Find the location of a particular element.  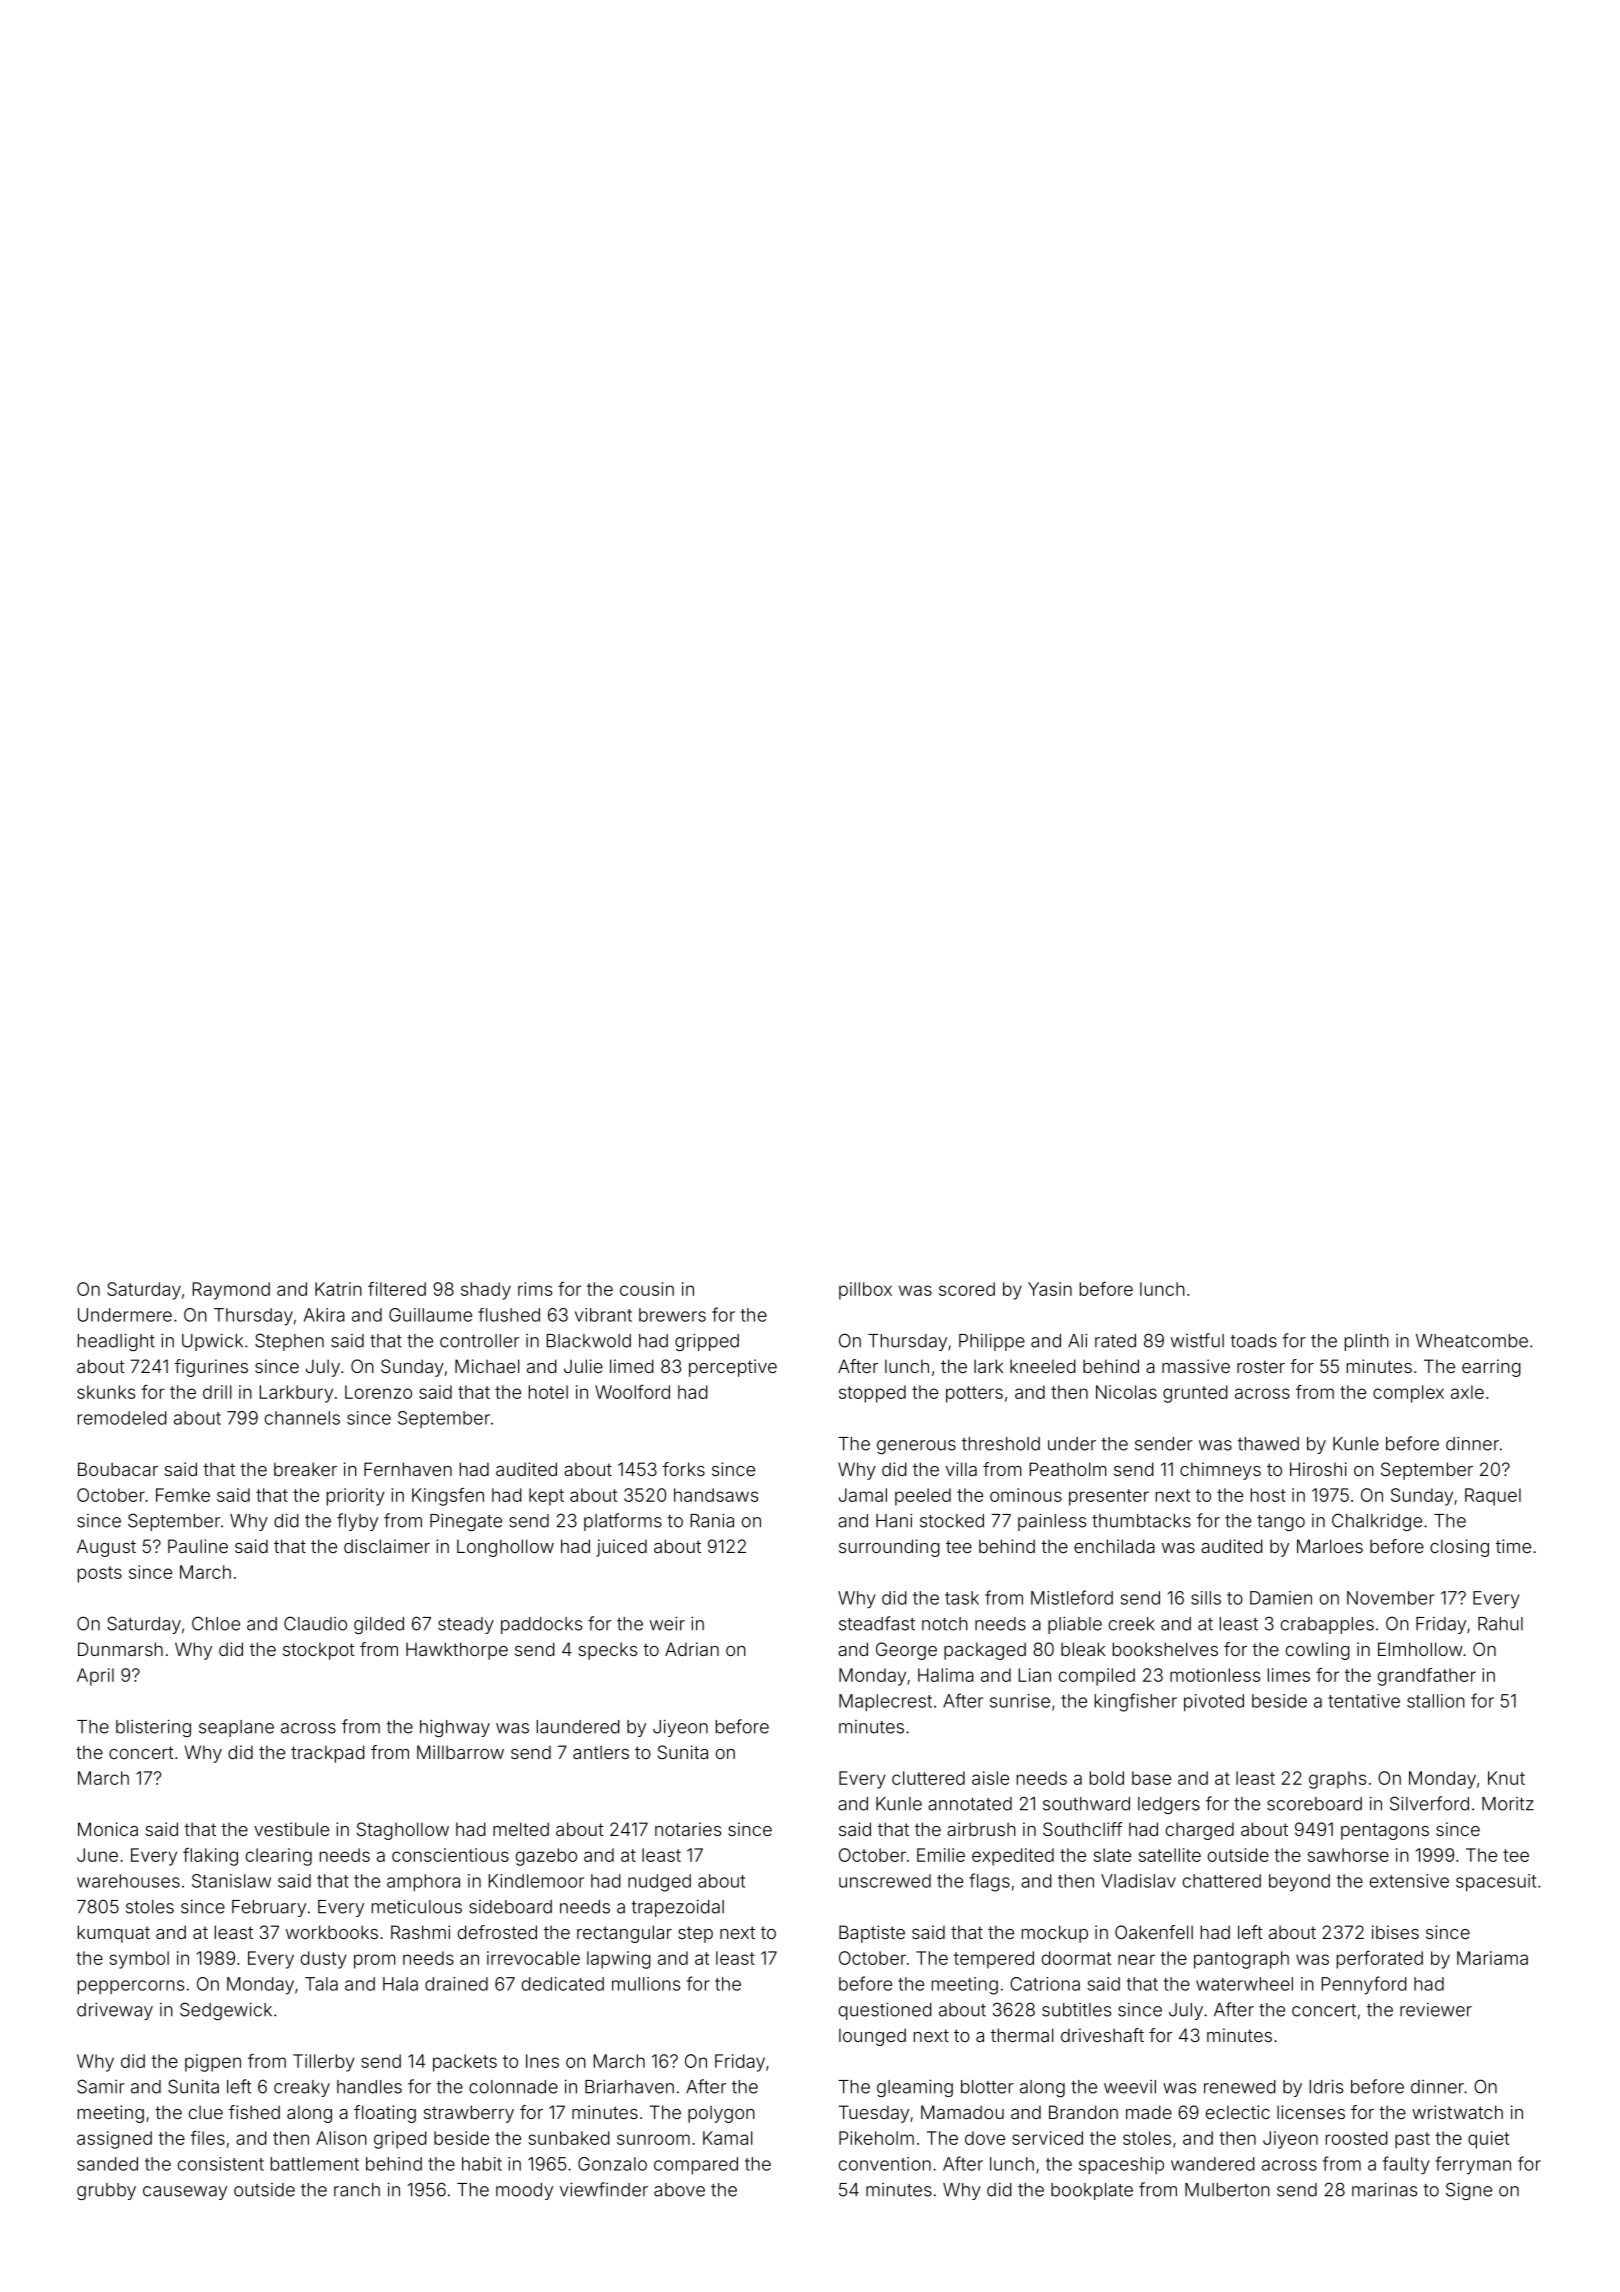

Yasin is located at coordinates (1050, 1289).
